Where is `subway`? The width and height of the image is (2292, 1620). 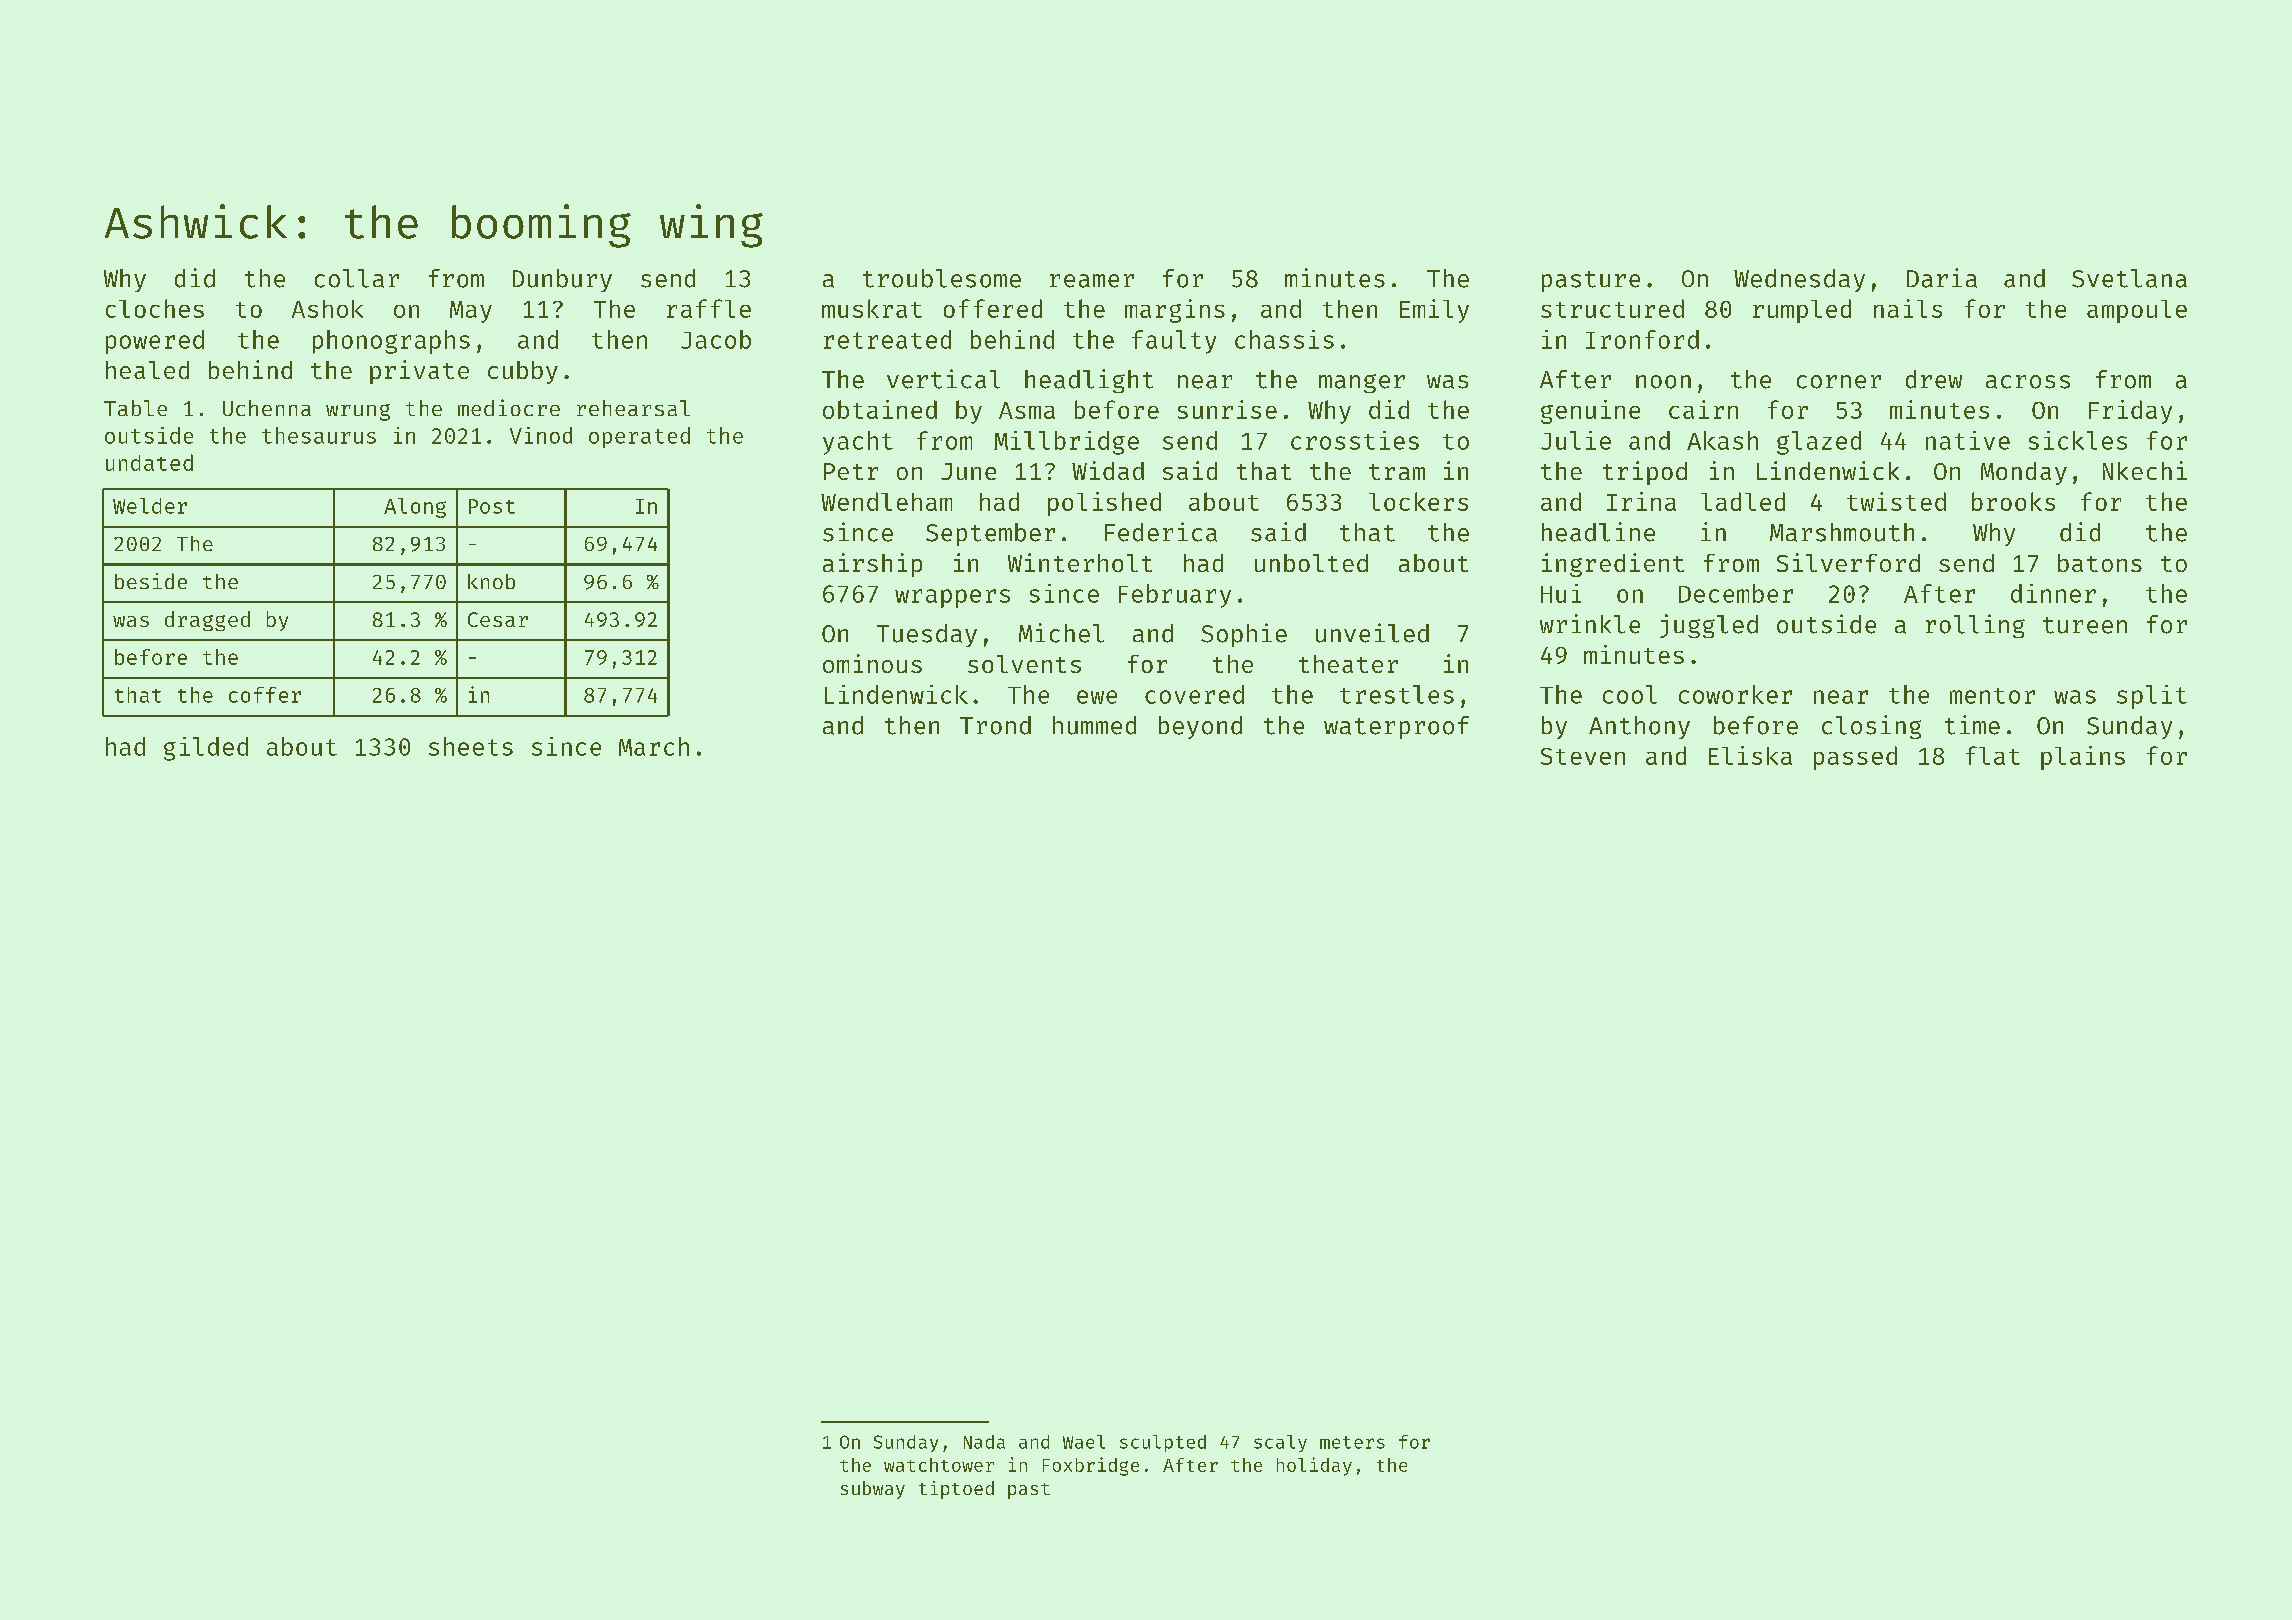 subway is located at coordinates (873, 1490).
